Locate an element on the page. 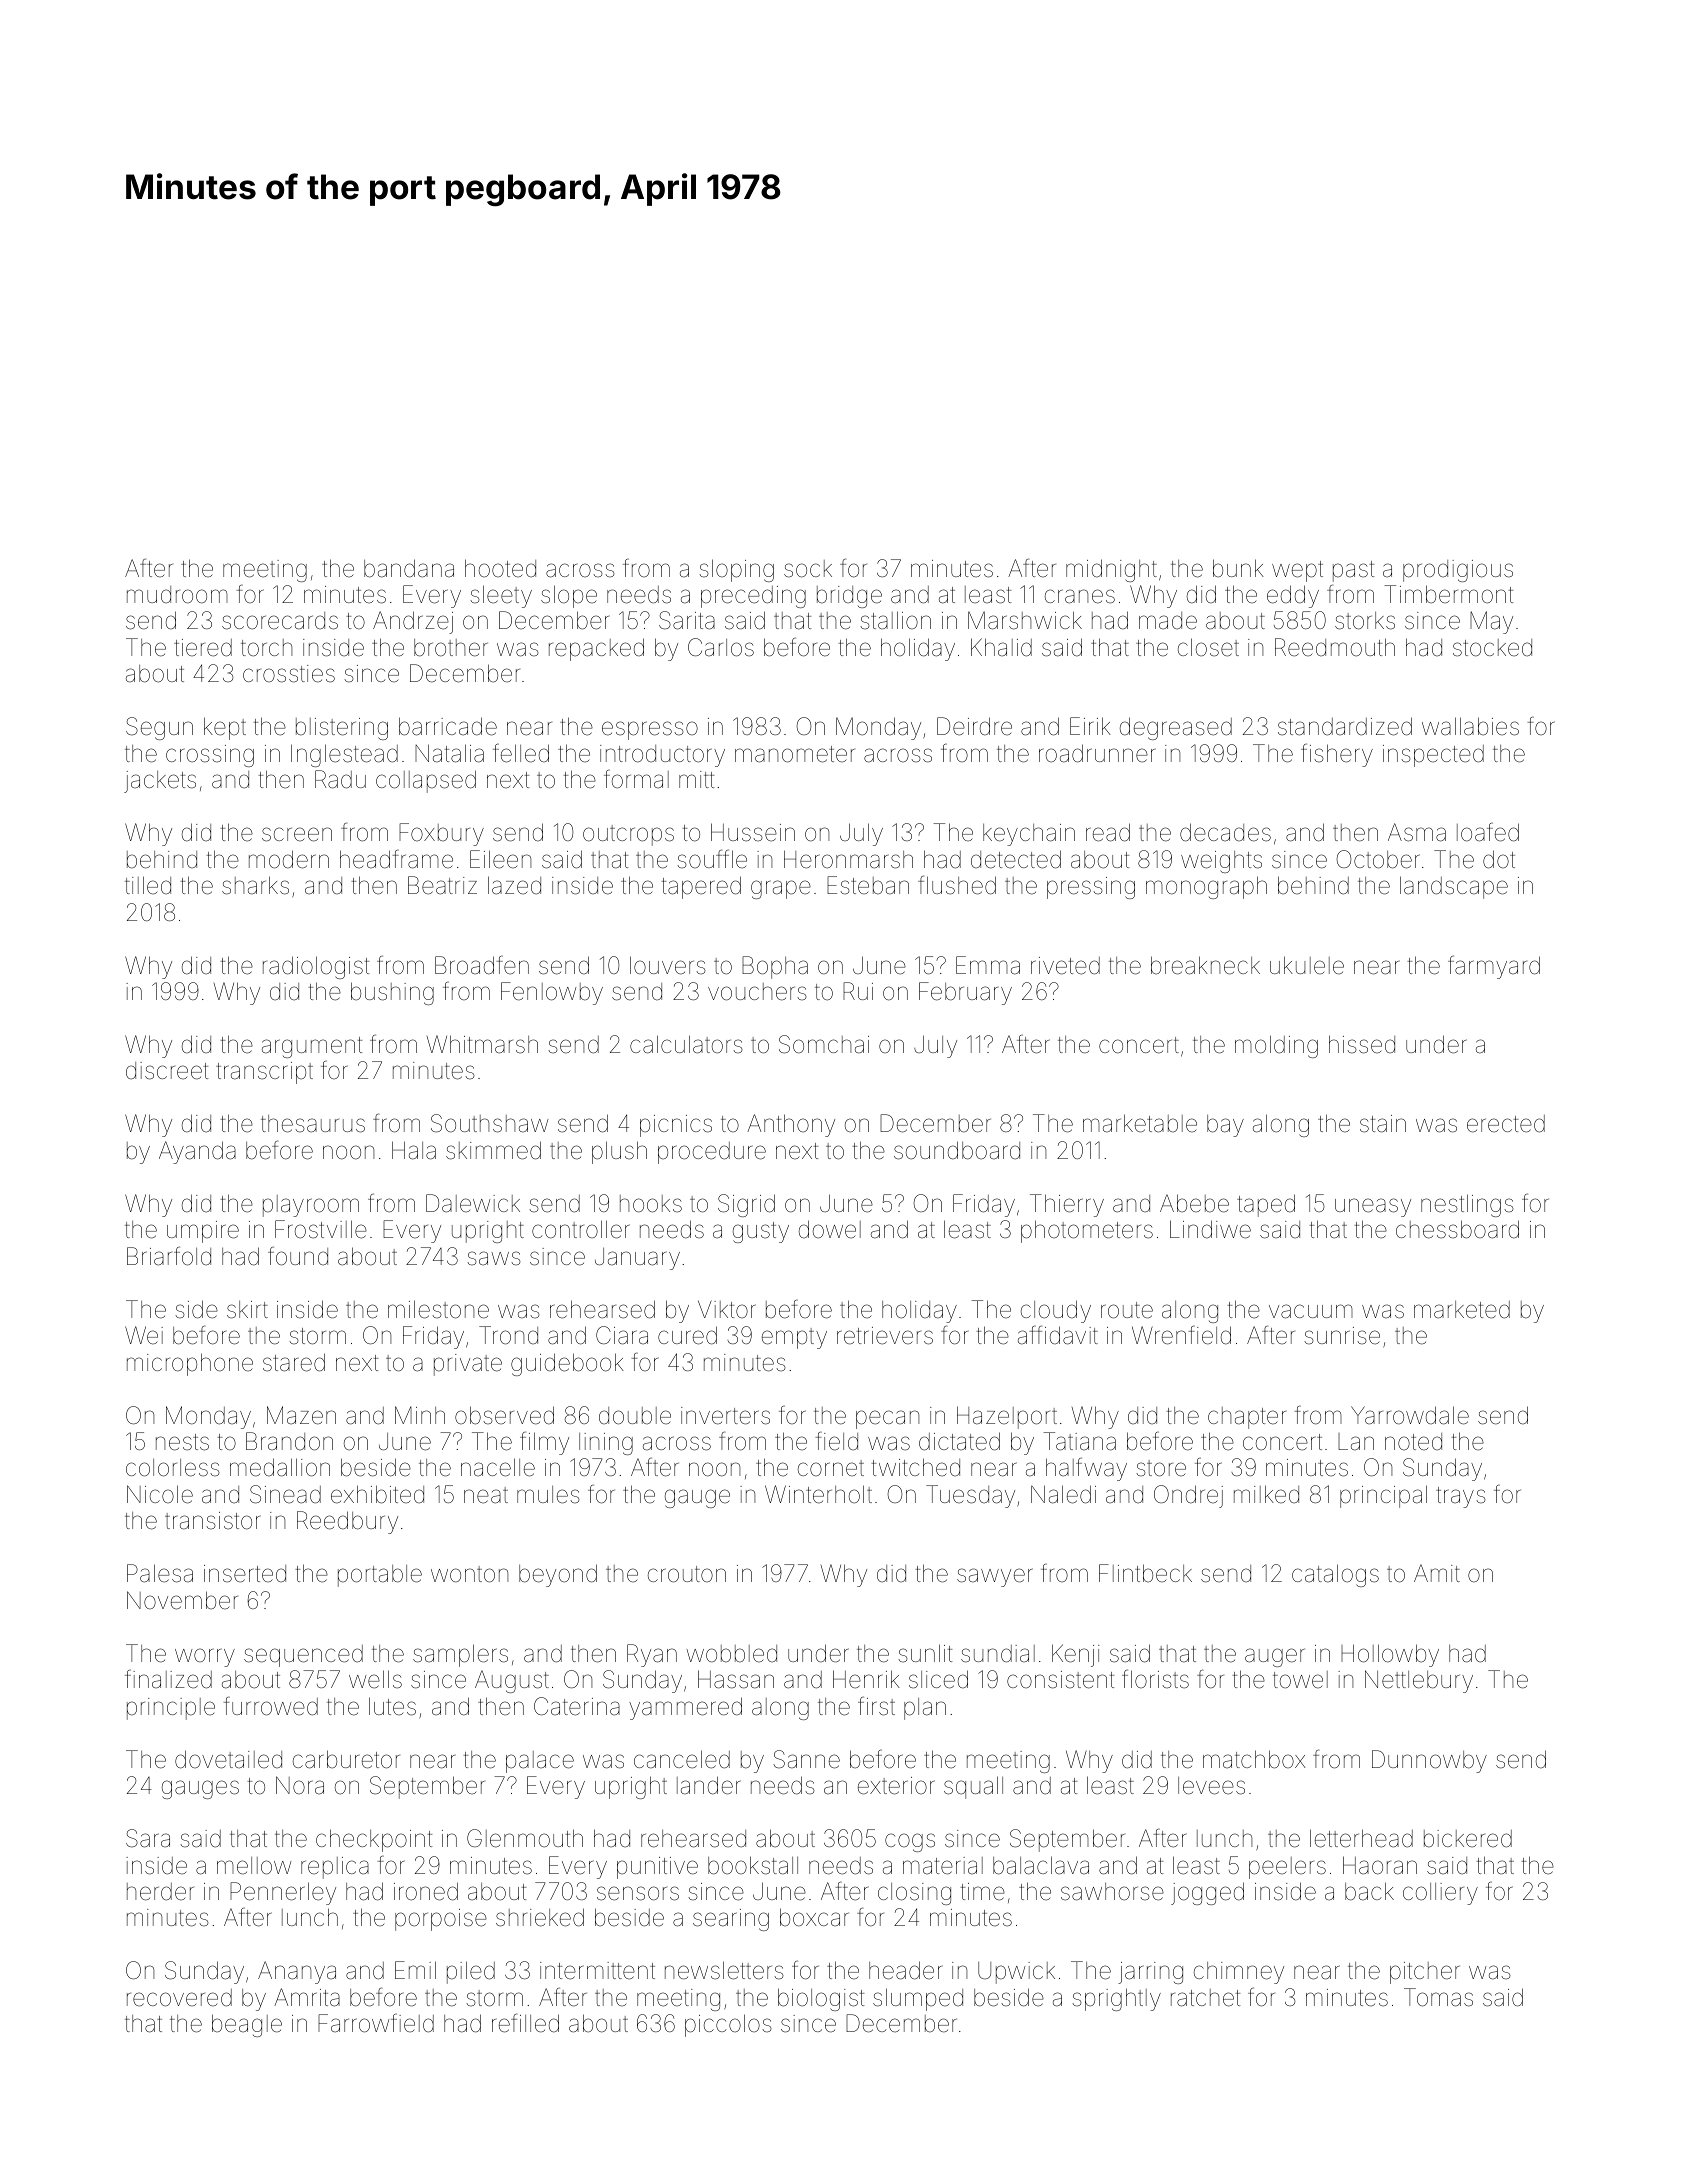 This document has height=2178, width=1683. Hala is located at coordinates (414, 1150).
